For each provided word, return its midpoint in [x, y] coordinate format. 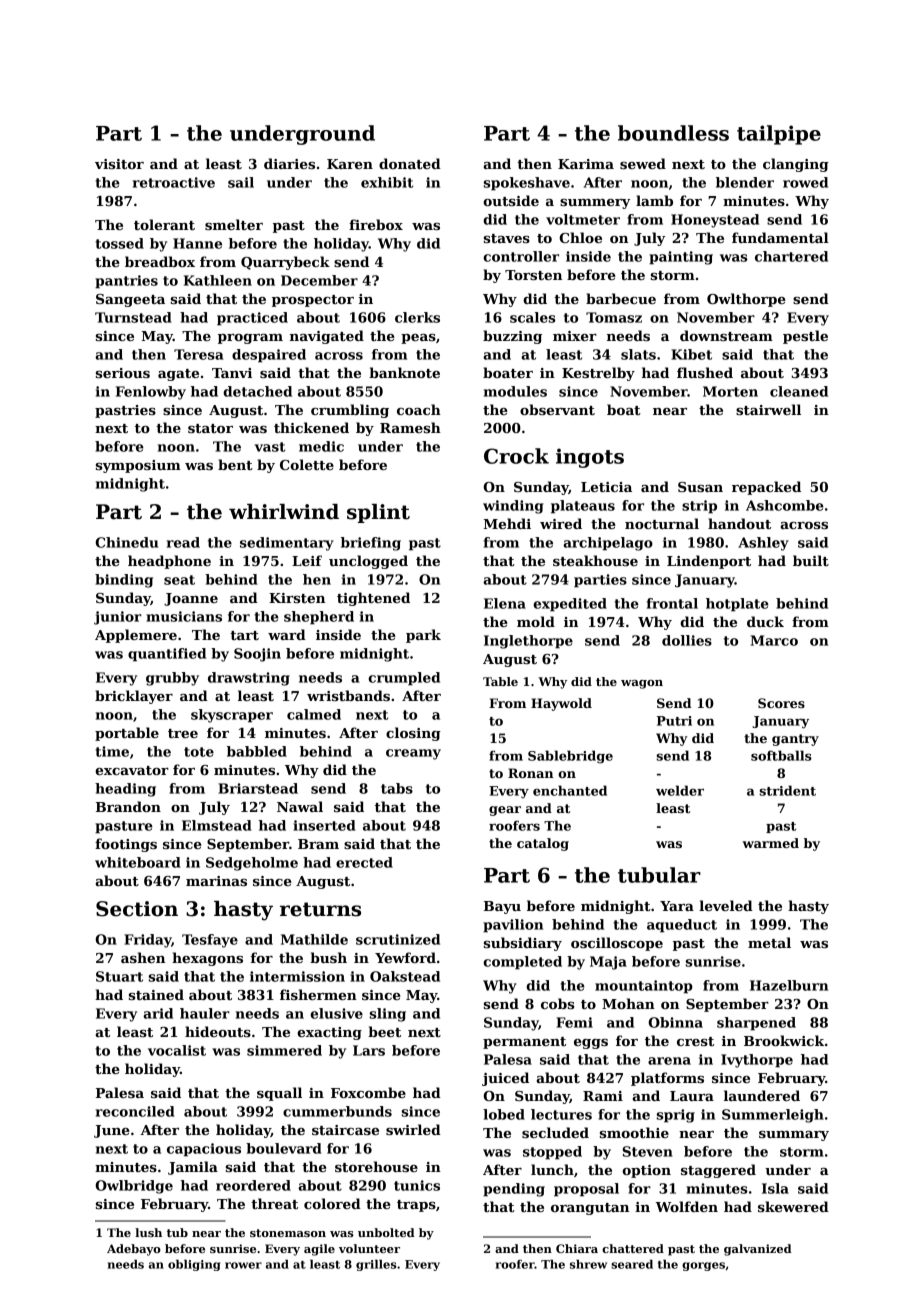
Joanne [191, 599]
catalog [543, 844]
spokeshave [527, 184]
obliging [194, 1265]
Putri [674, 721]
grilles [376, 1265]
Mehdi [507, 523]
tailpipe [779, 135]
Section [137, 909]
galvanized [758, 1250]
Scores [781, 703]
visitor [119, 164]
